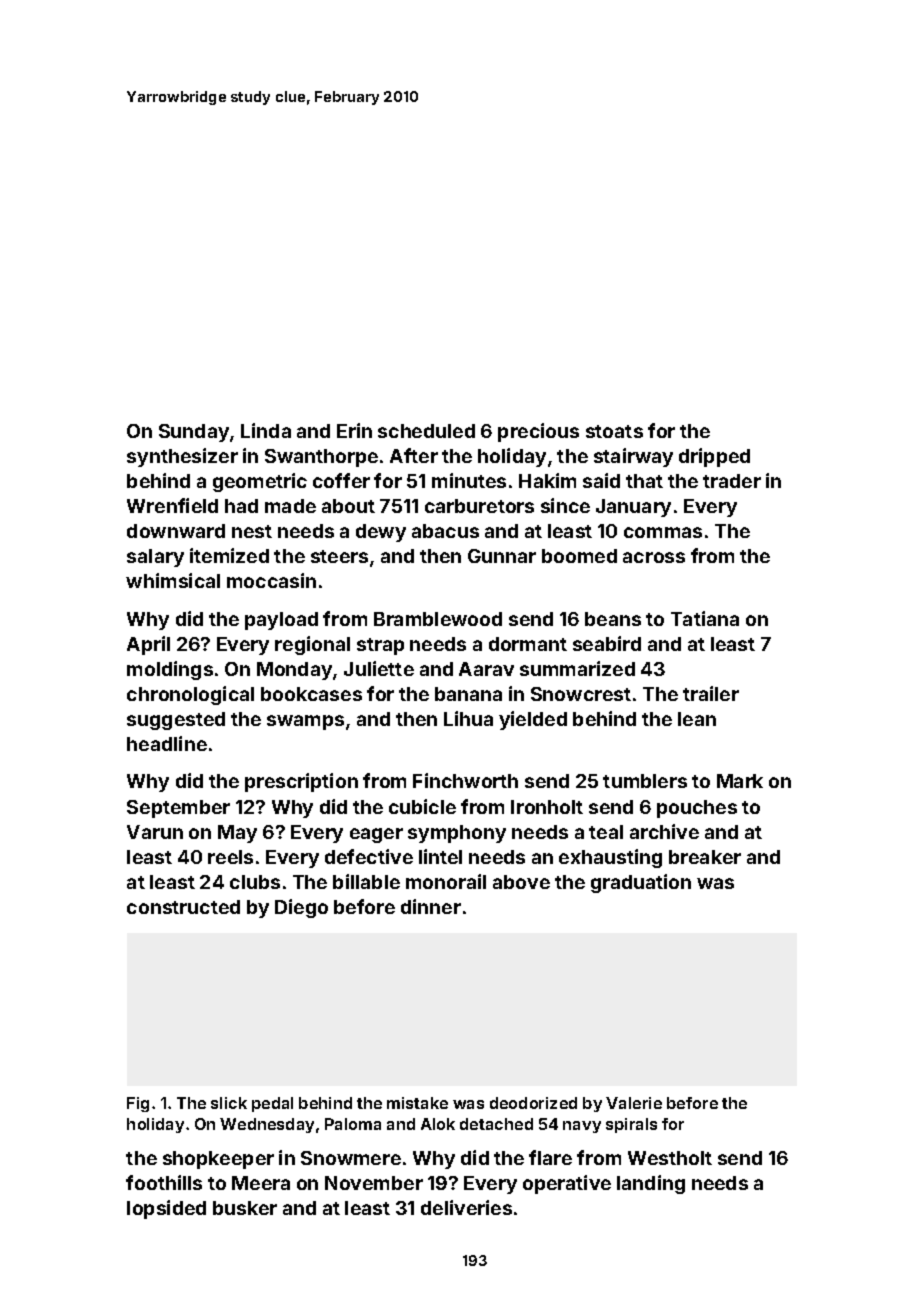 This screenshot has width=924, height=1311. I want to click on Mark, so click(740, 781).
